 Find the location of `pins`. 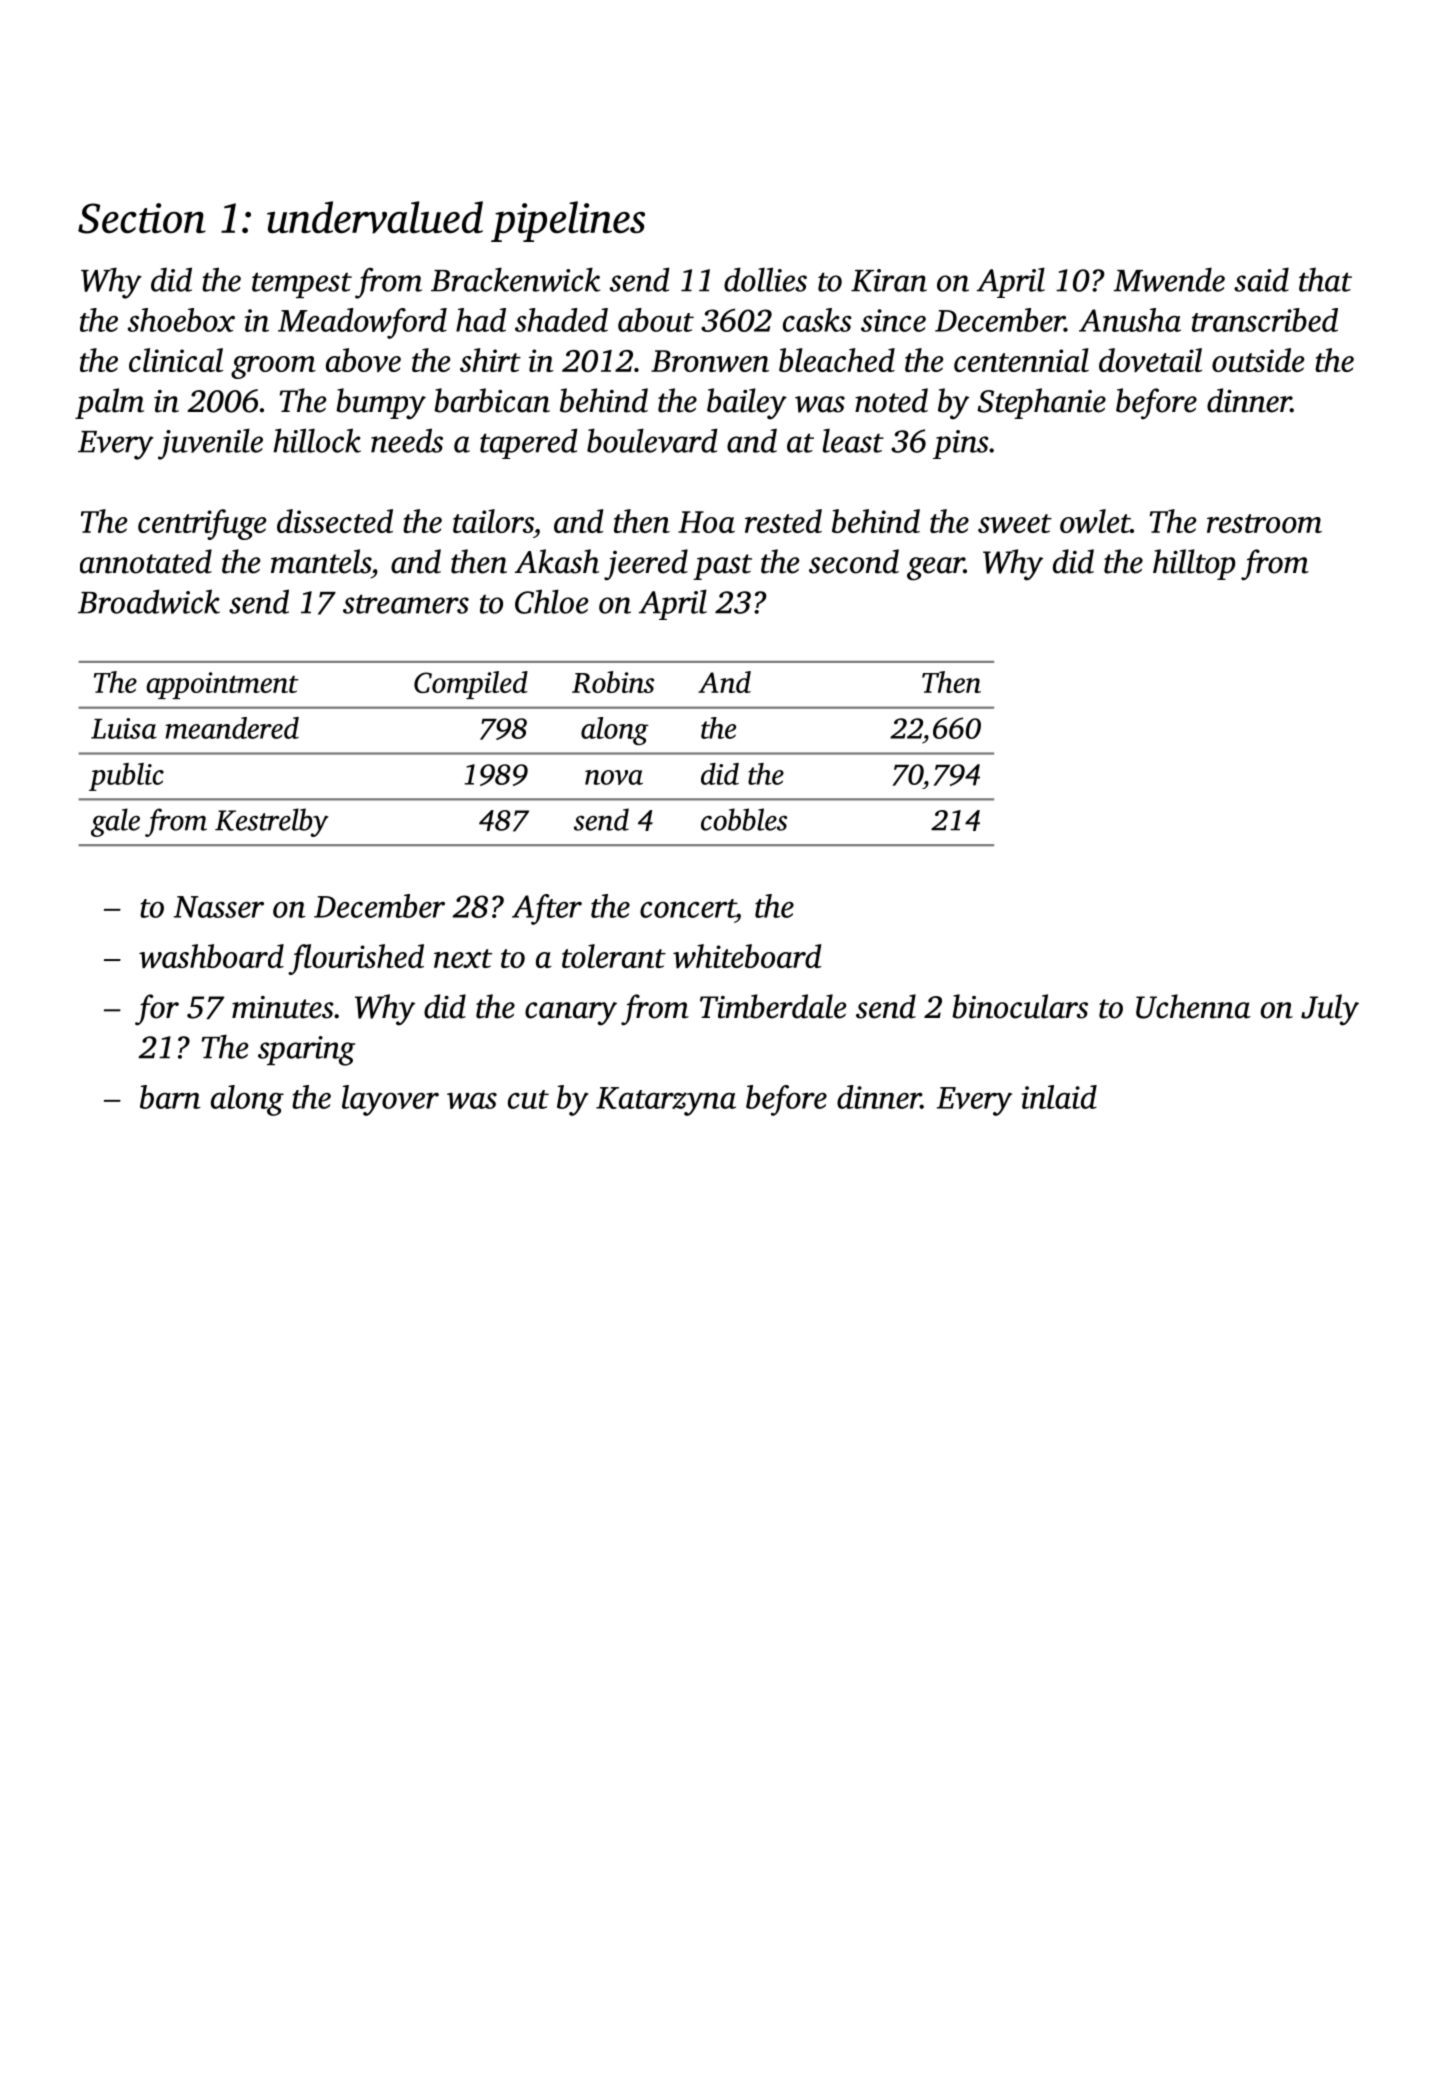

pins is located at coordinates (961, 444).
